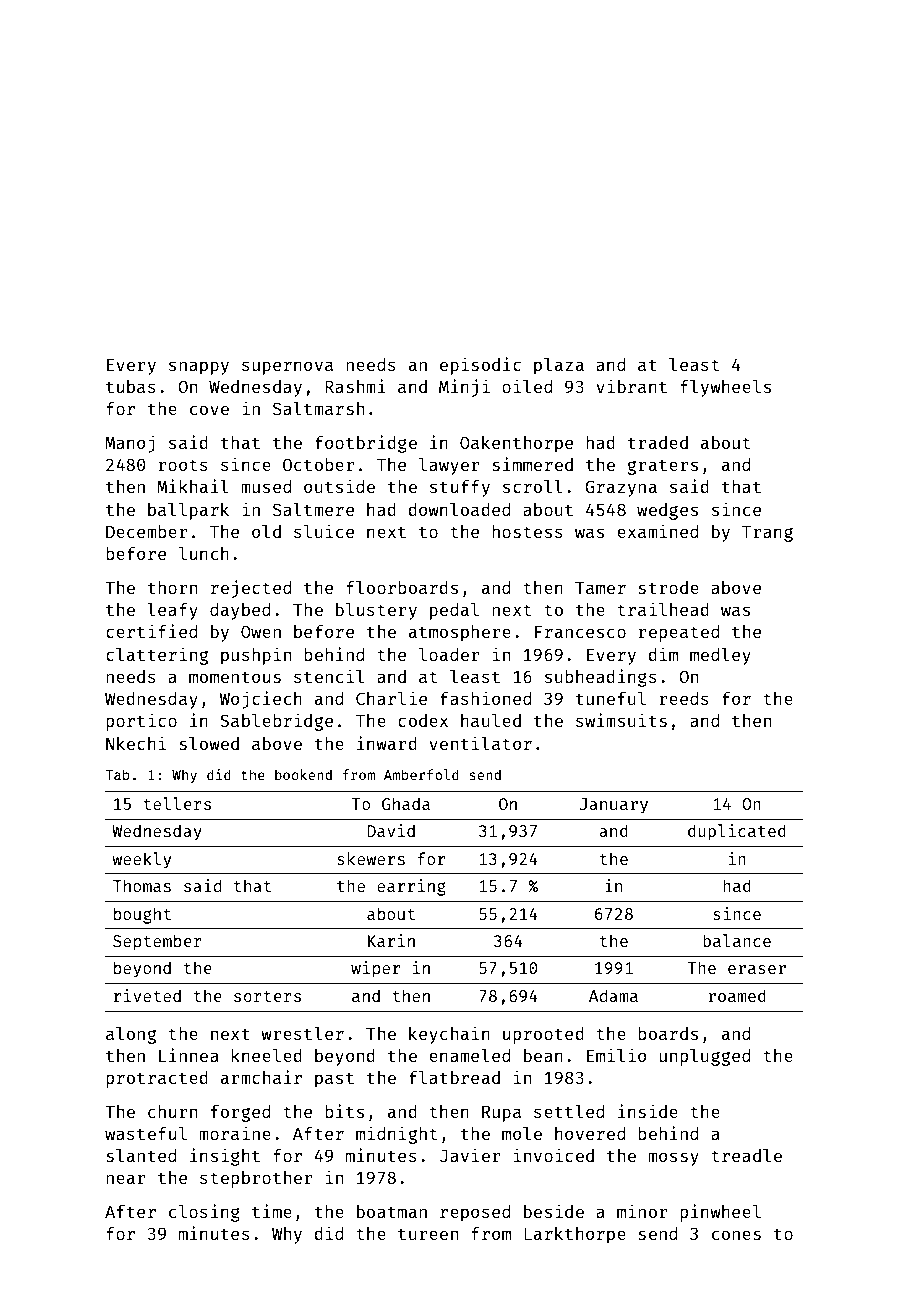  I want to click on cones, so click(736, 1235).
